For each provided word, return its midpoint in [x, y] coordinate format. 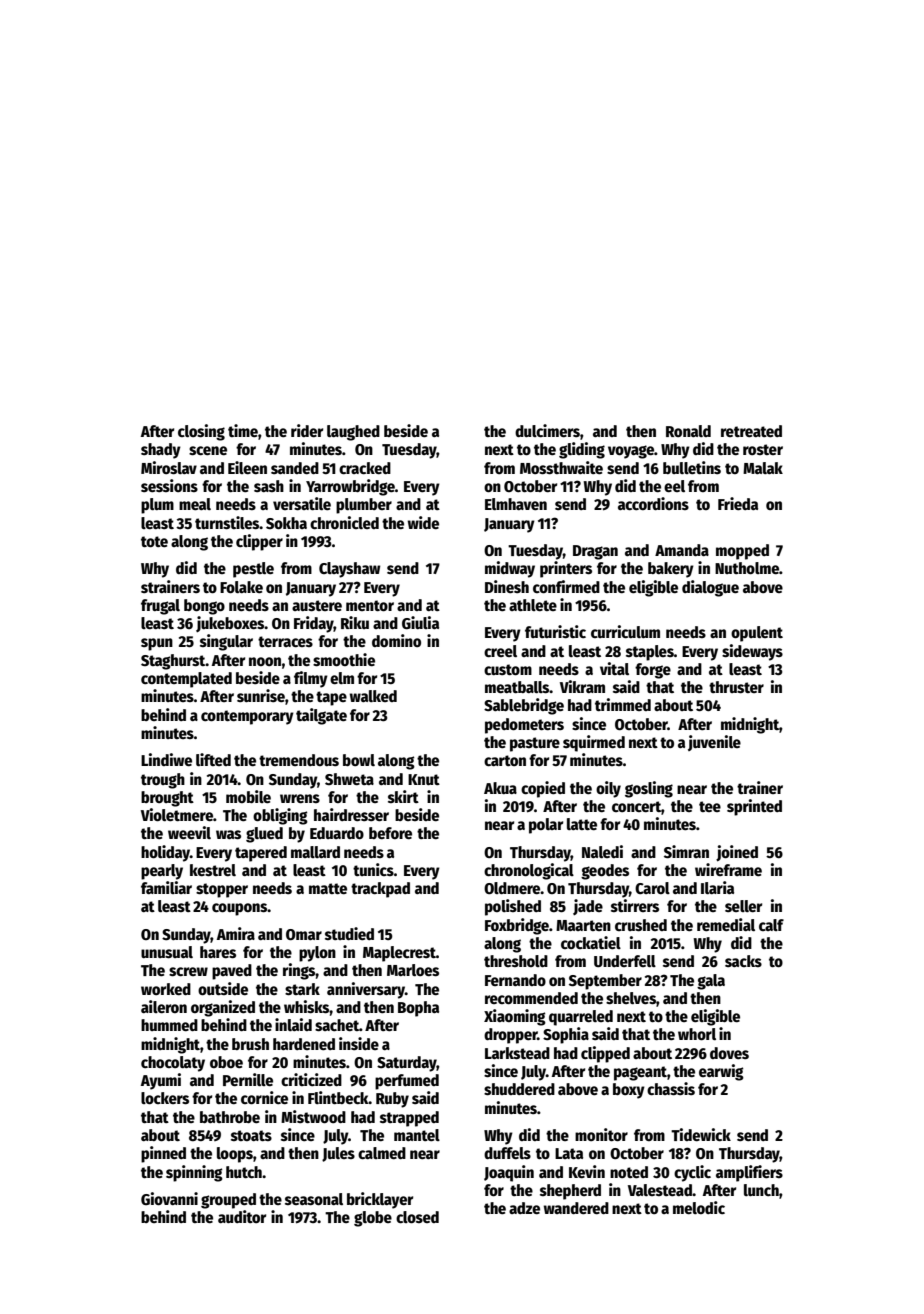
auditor [242, 1216]
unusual [167, 952]
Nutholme [747, 568]
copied [543, 789]
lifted [213, 759]
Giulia [420, 623]
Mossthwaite [561, 468]
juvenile [714, 743]
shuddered [519, 1089]
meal [195, 504]
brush [250, 1044]
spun [157, 644]
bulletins [692, 468]
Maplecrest [399, 954]
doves [729, 1053]
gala [711, 982]
